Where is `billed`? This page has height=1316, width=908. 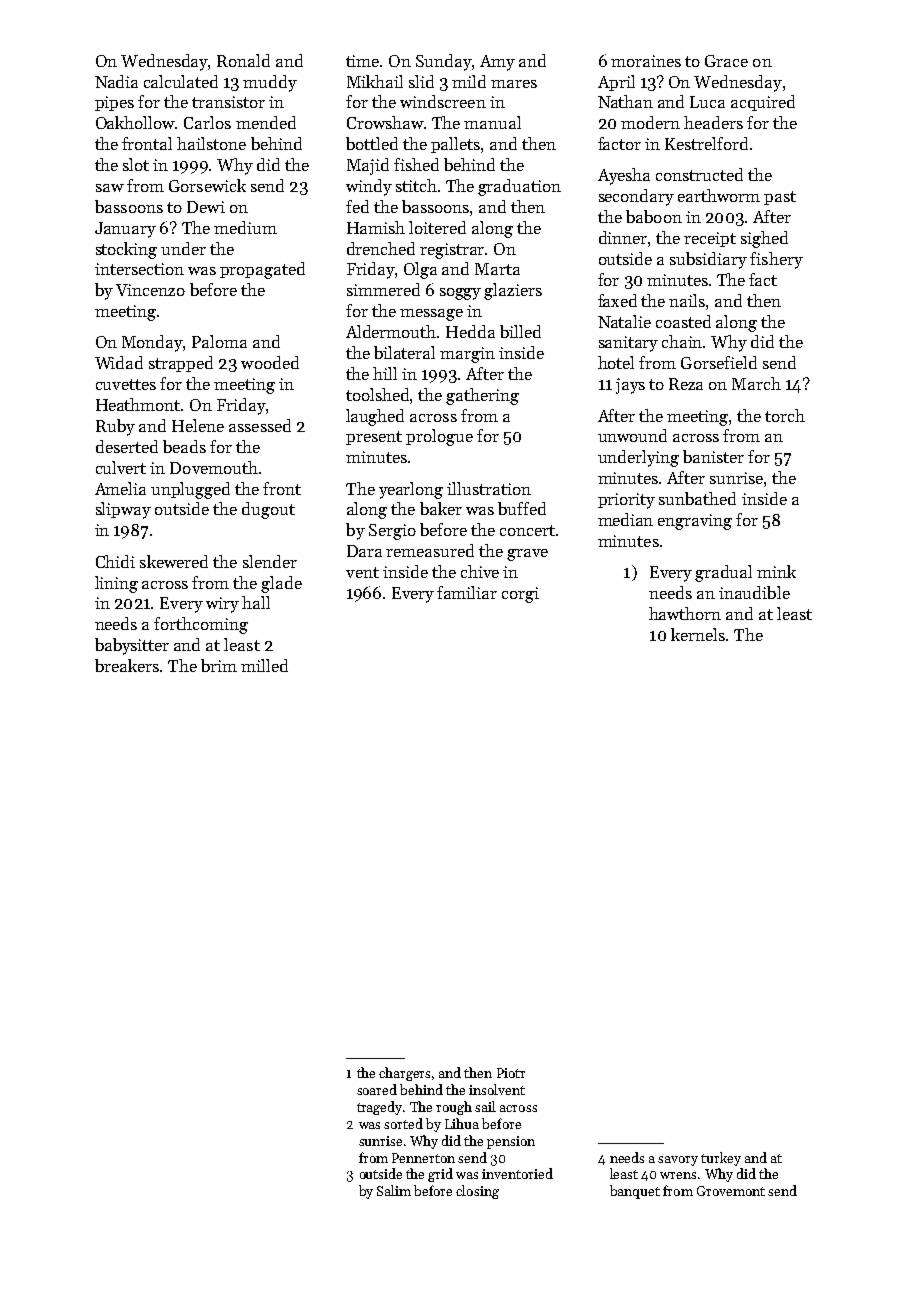 billed is located at coordinates (520, 331).
